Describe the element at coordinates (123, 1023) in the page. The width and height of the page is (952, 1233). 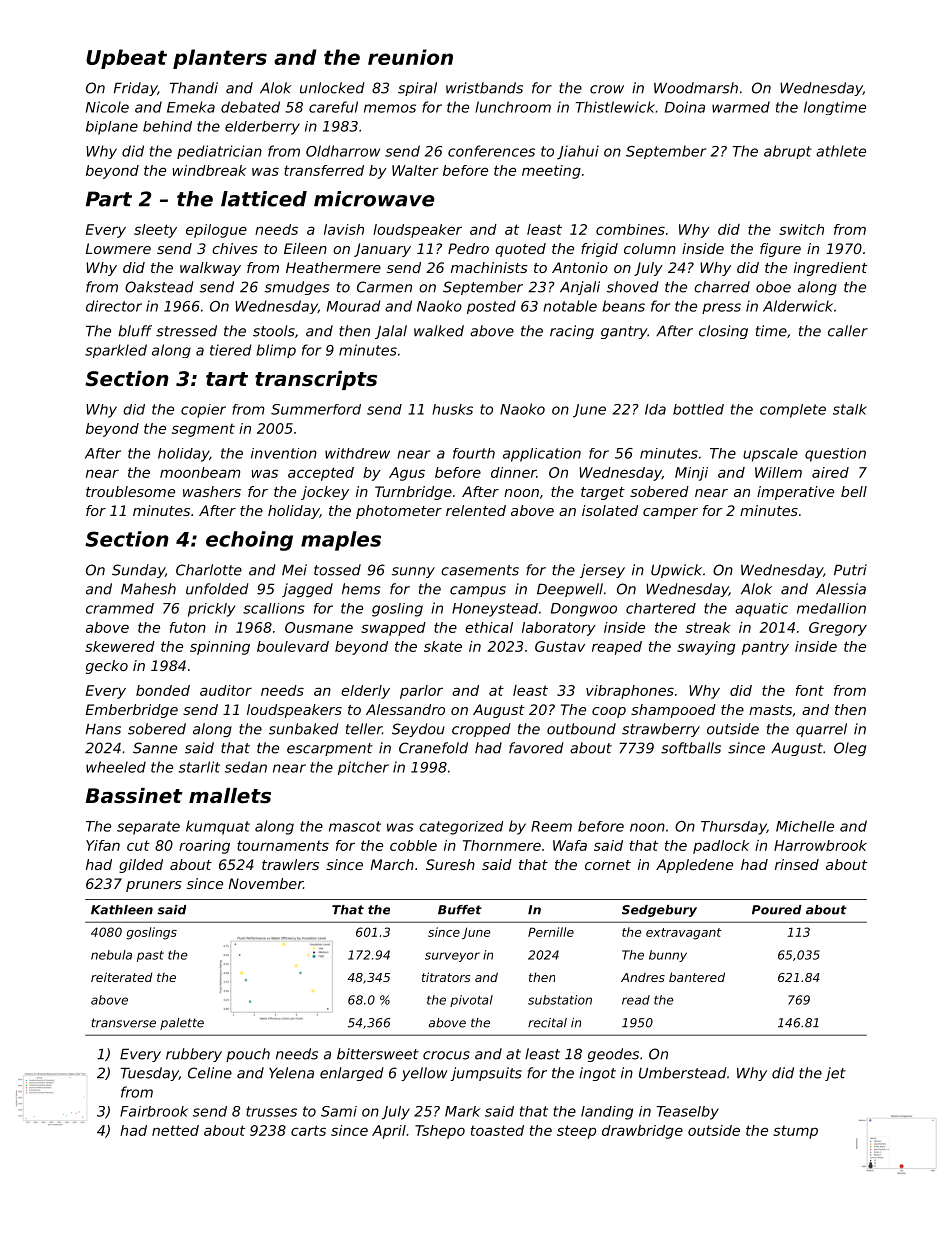
I see `transverse` at that location.
